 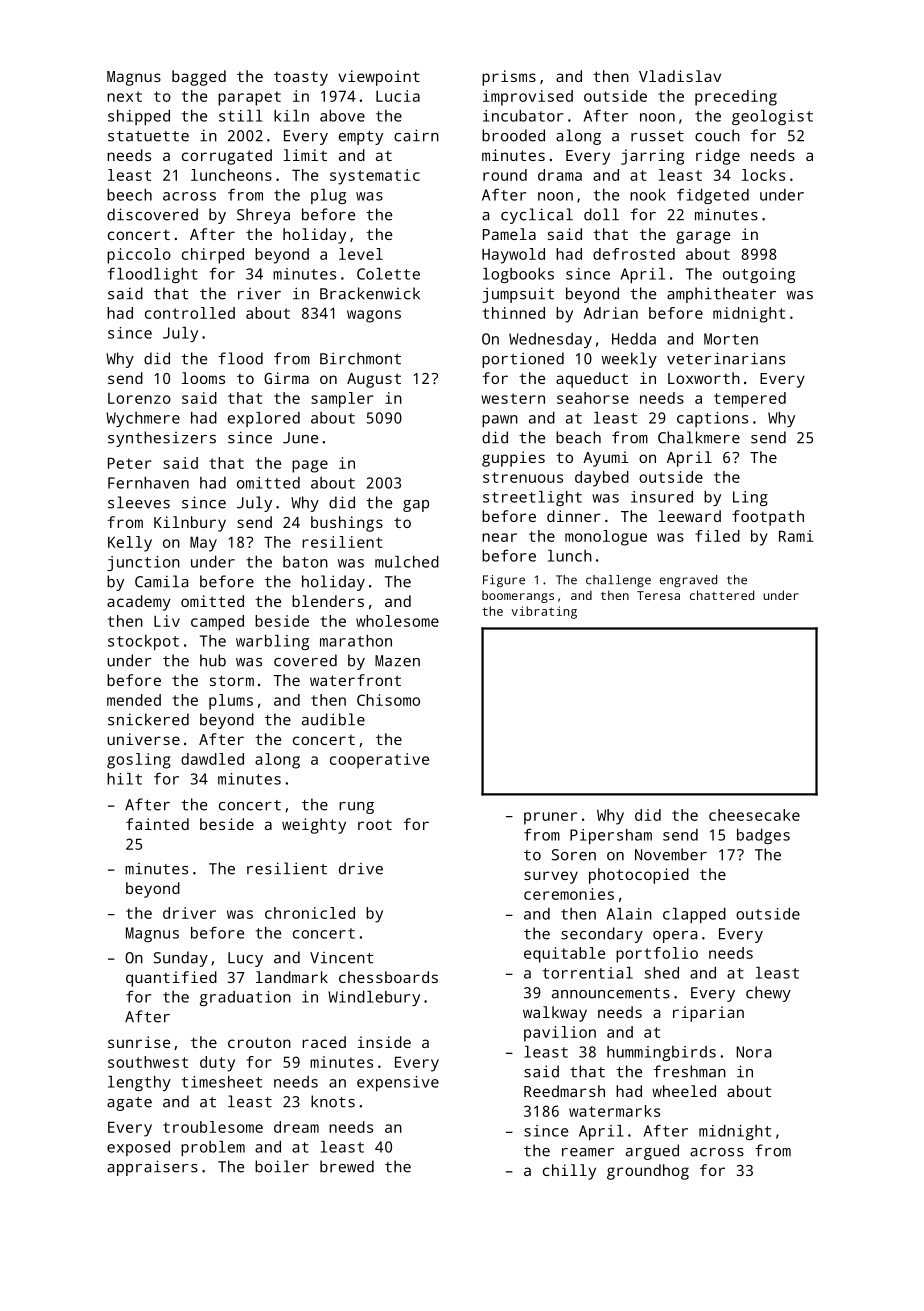 I want to click on May, so click(x=203, y=544).
